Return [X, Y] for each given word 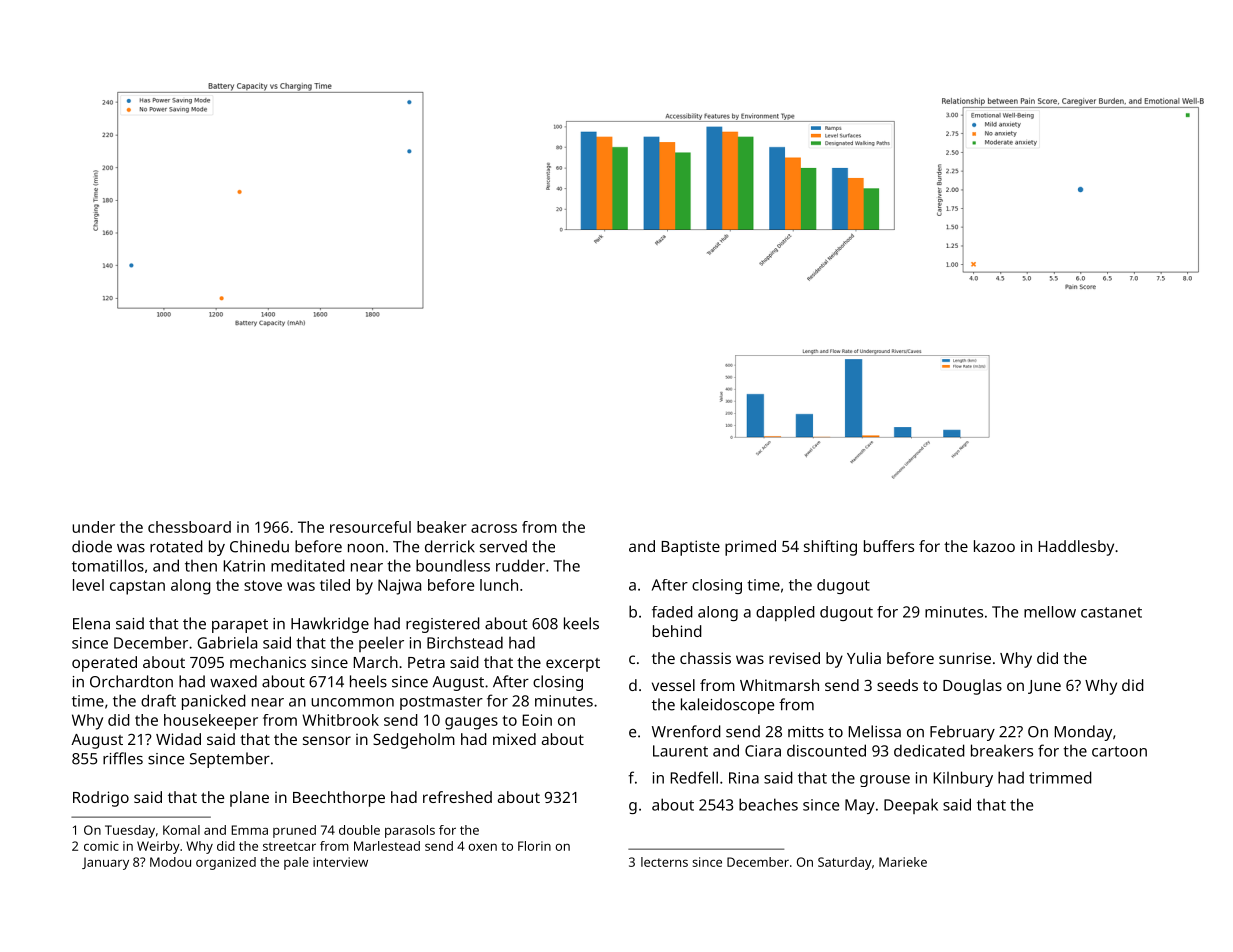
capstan [137, 587]
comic [101, 846]
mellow [1050, 612]
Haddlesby [1076, 548]
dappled [785, 613]
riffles [123, 758]
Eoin [537, 720]
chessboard [189, 527]
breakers [1002, 750]
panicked [214, 702]
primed [750, 548]
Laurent [680, 751]
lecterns [664, 862]
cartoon [1119, 751]
